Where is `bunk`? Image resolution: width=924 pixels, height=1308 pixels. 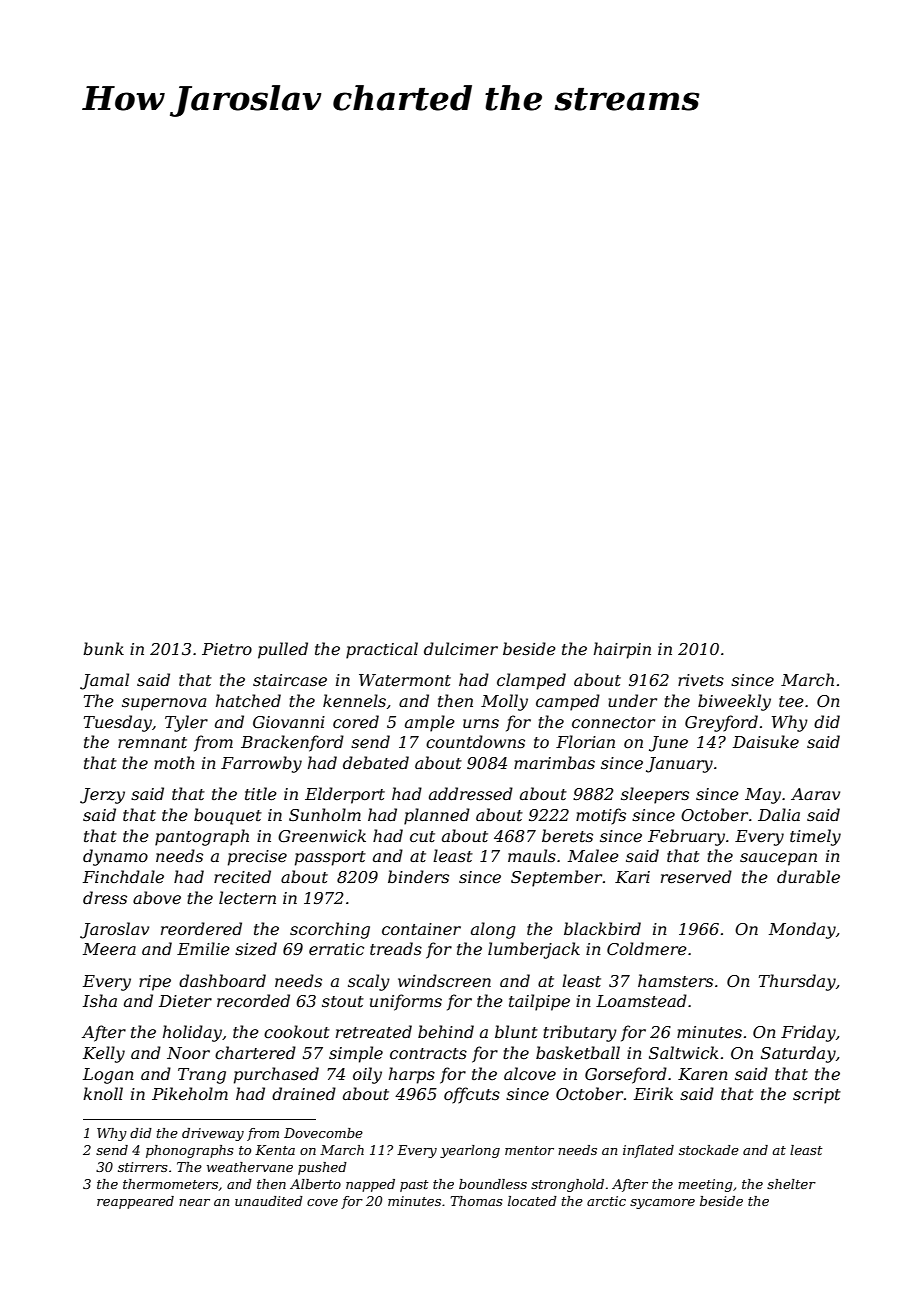
bunk is located at coordinates (103, 648).
